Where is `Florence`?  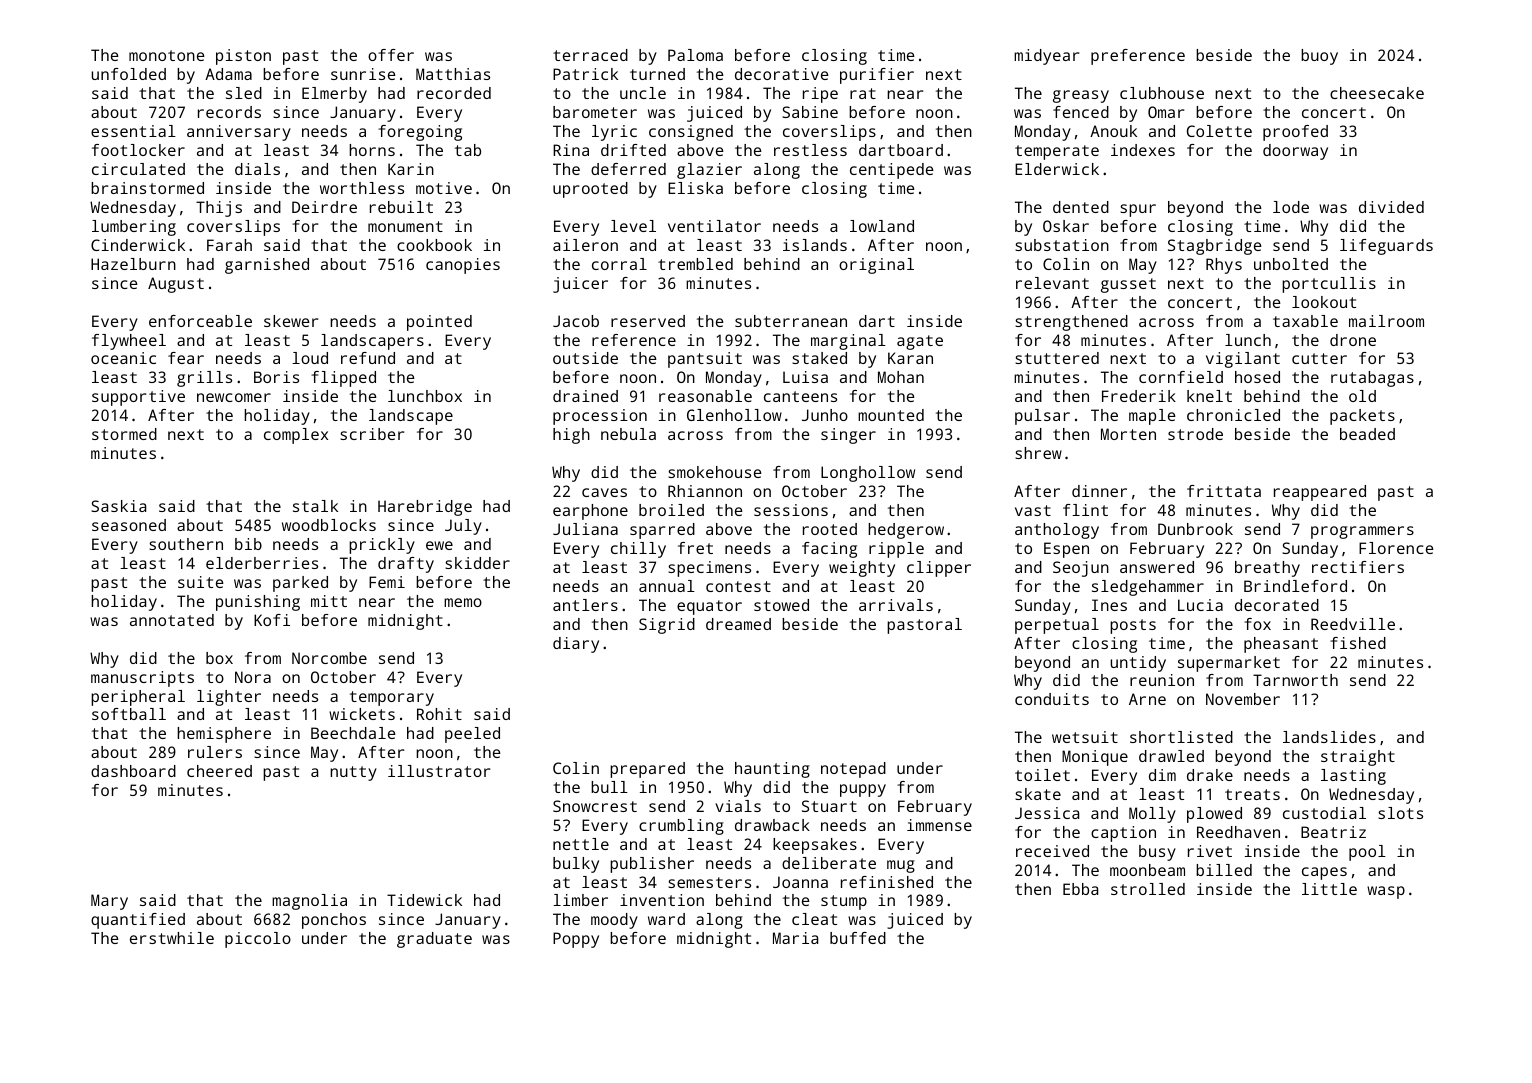
Florence is located at coordinates (1396, 548).
